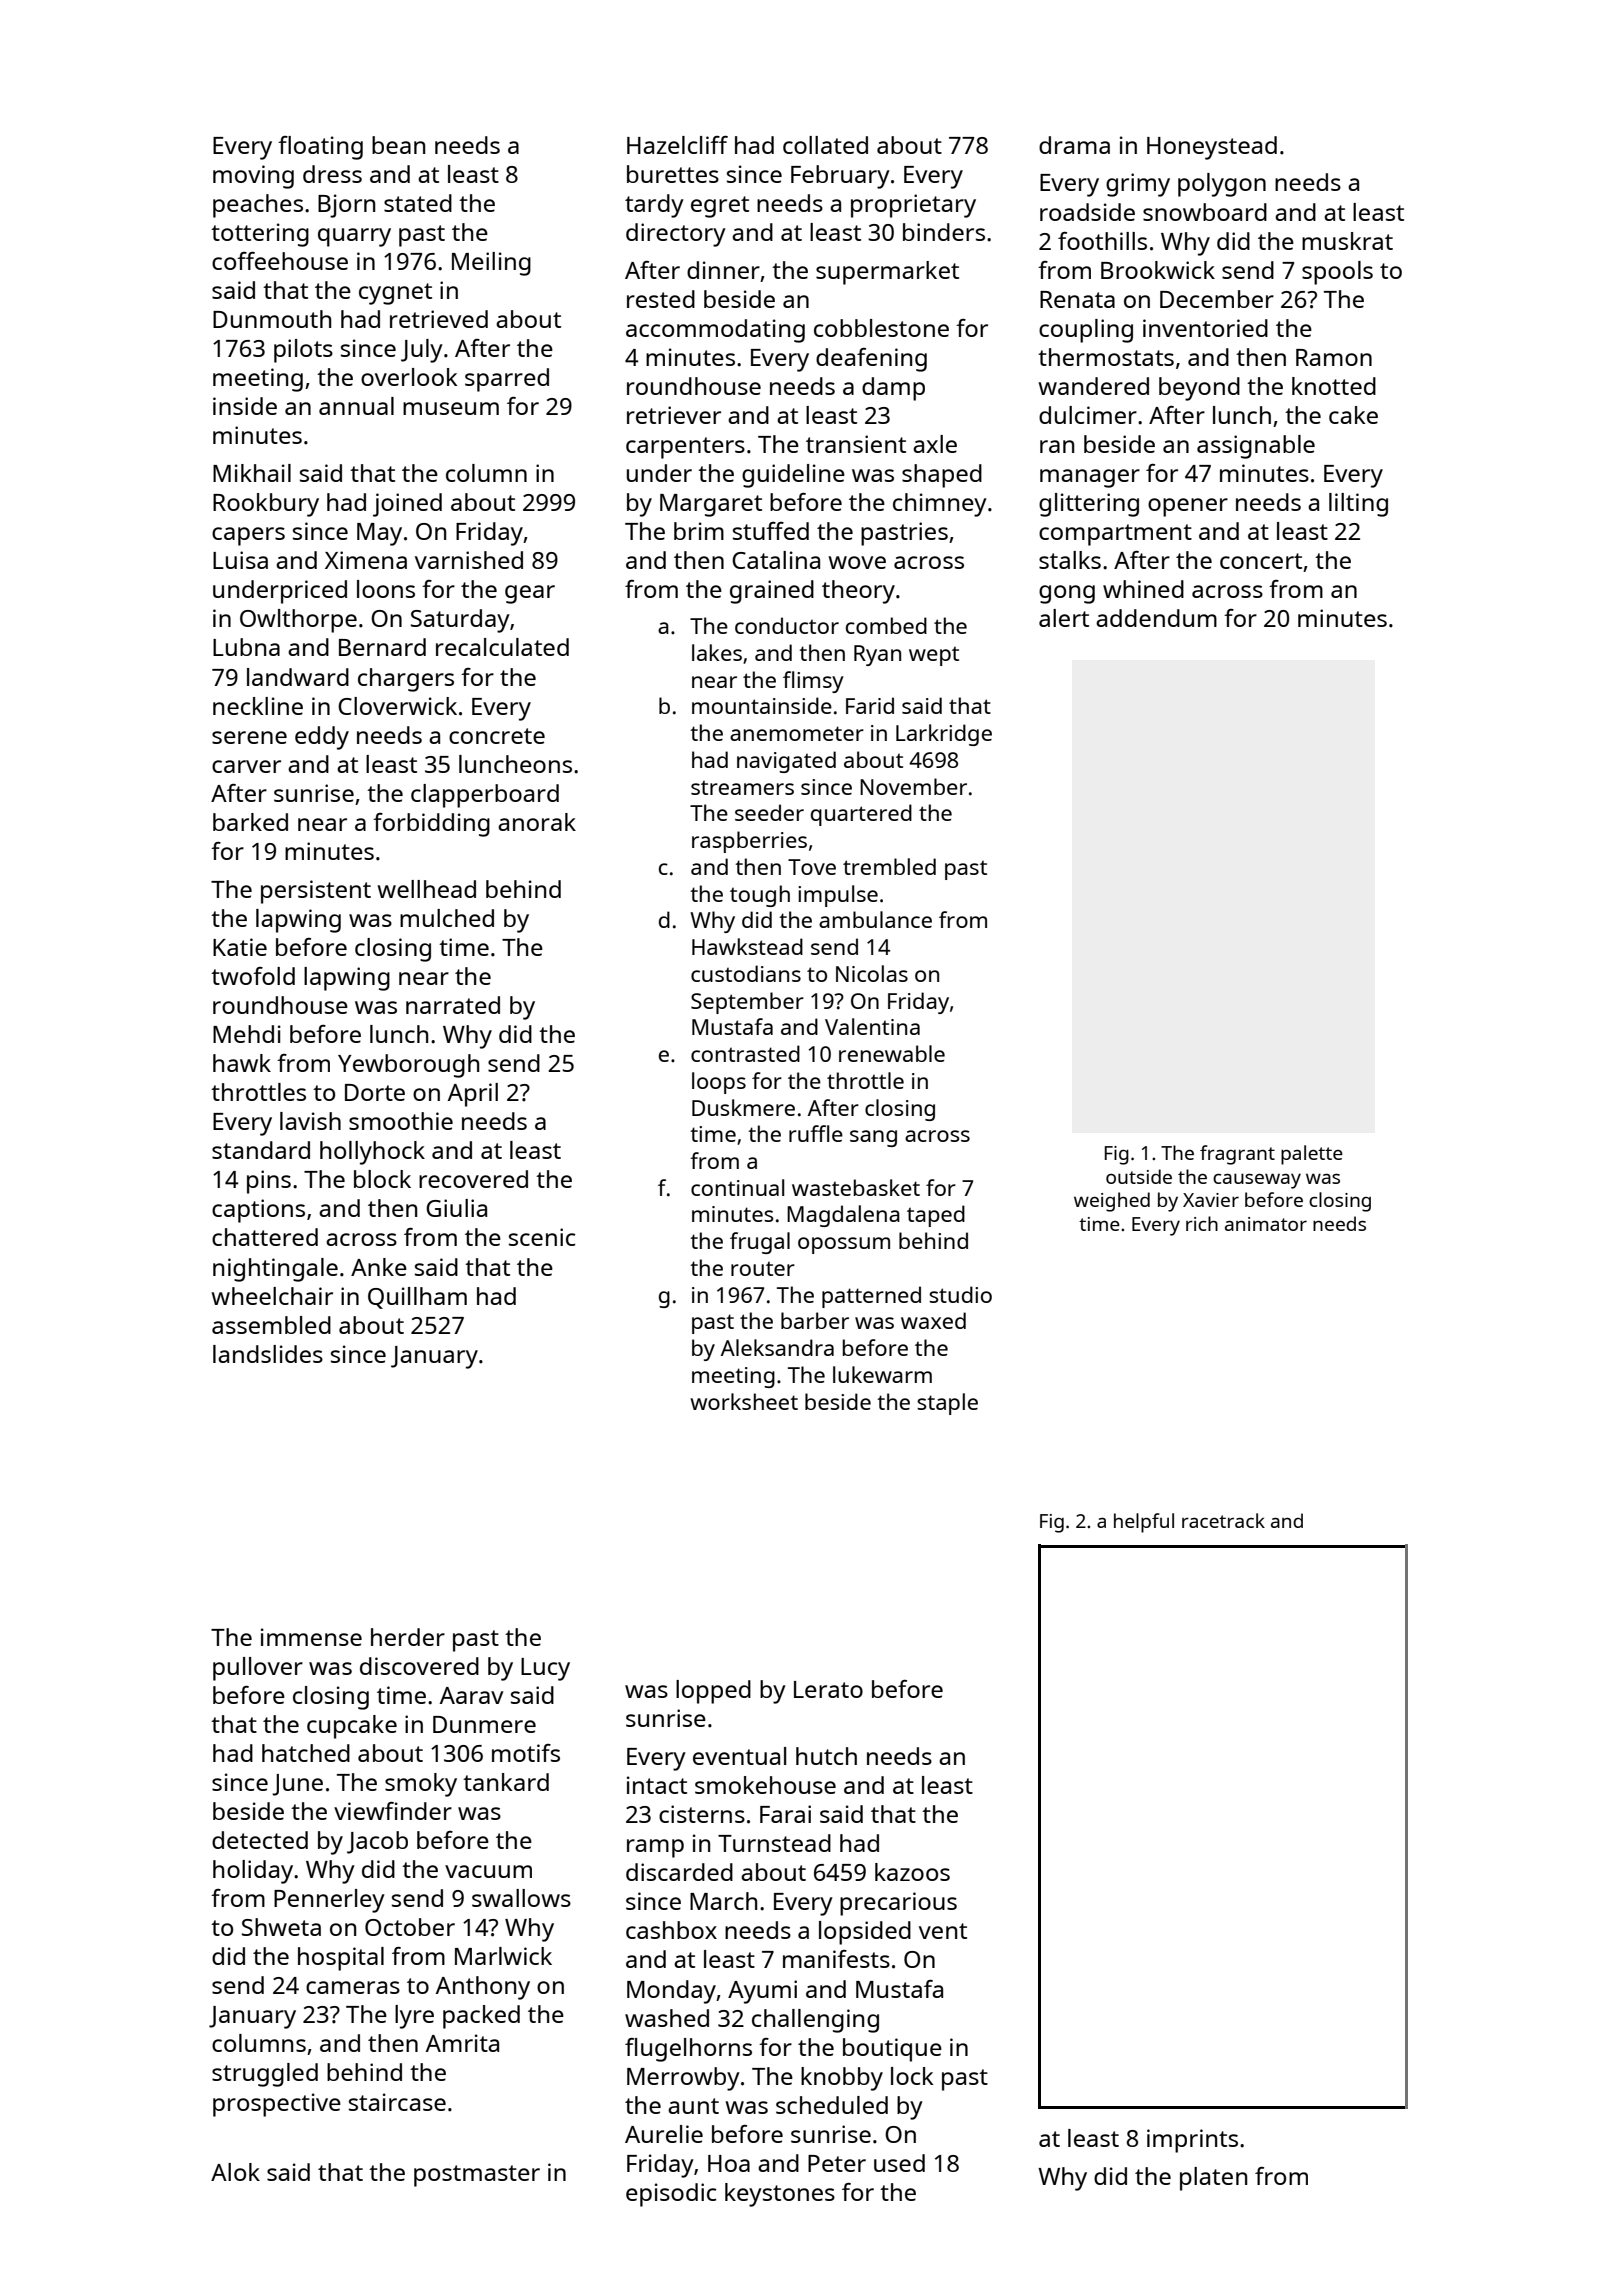 The height and width of the document is (2292, 1620). I want to click on platen, so click(1213, 2179).
